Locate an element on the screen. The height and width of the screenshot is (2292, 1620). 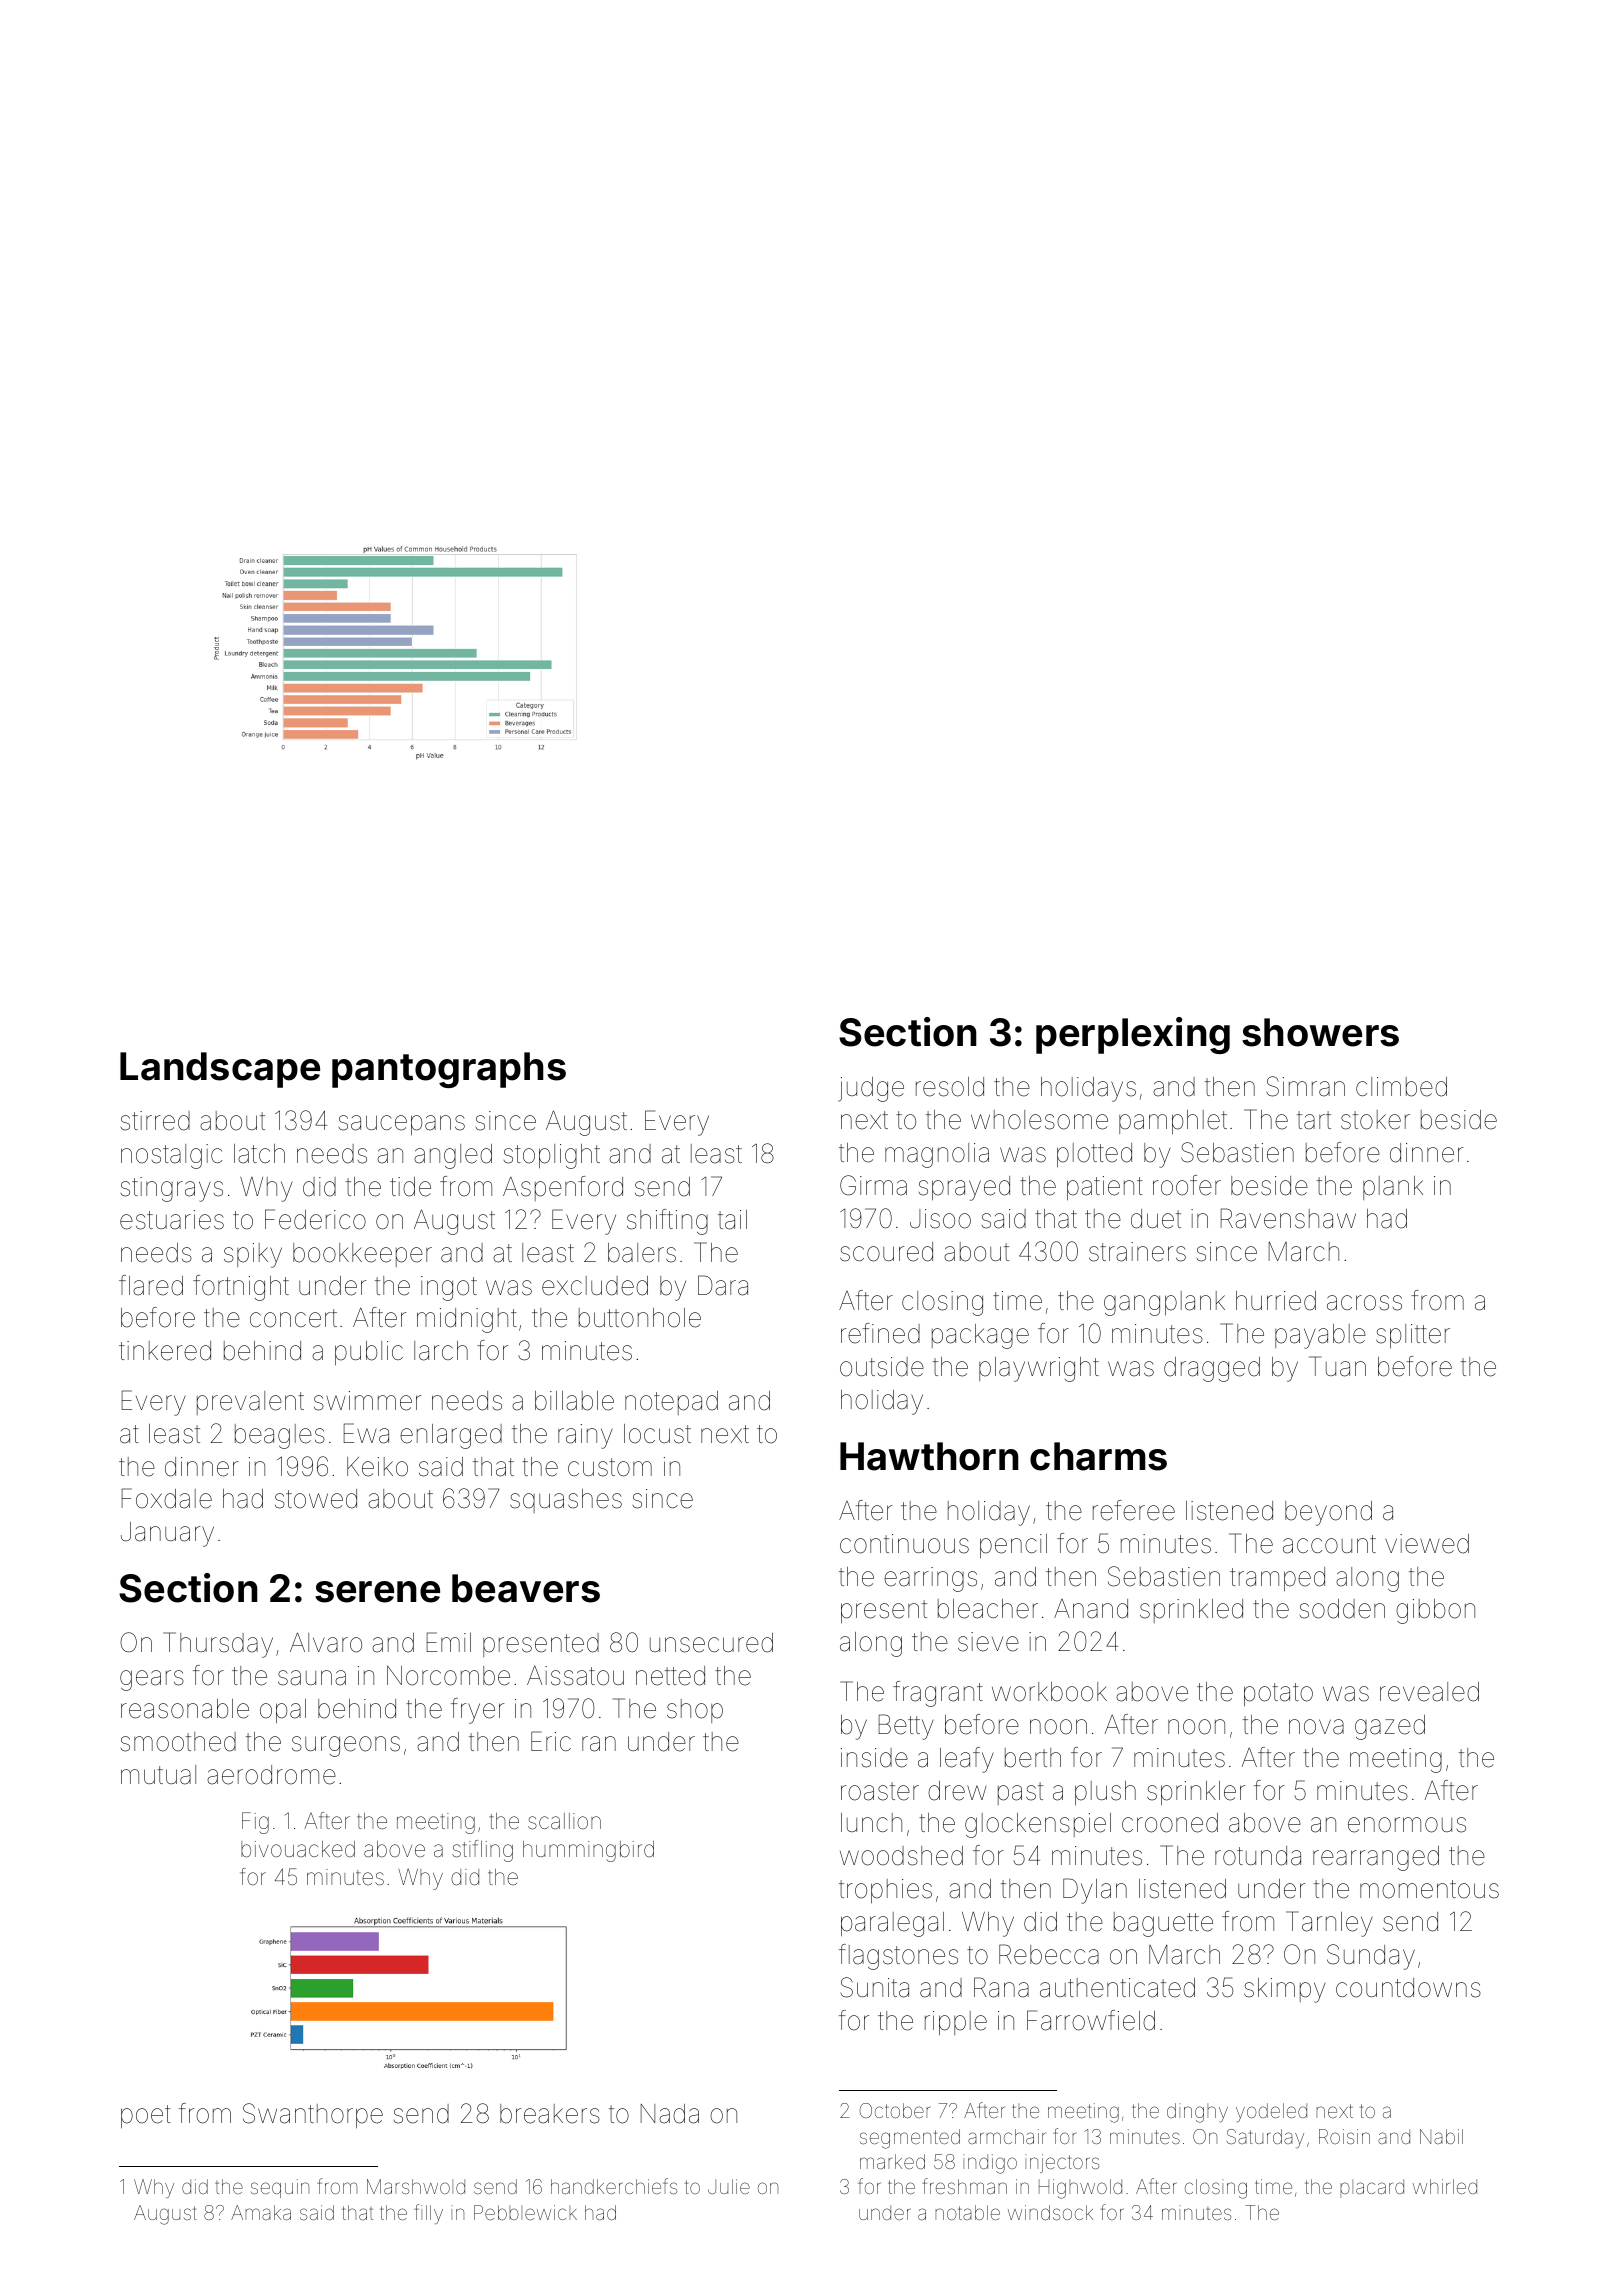
dragged is located at coordinates (1212, 1369).
